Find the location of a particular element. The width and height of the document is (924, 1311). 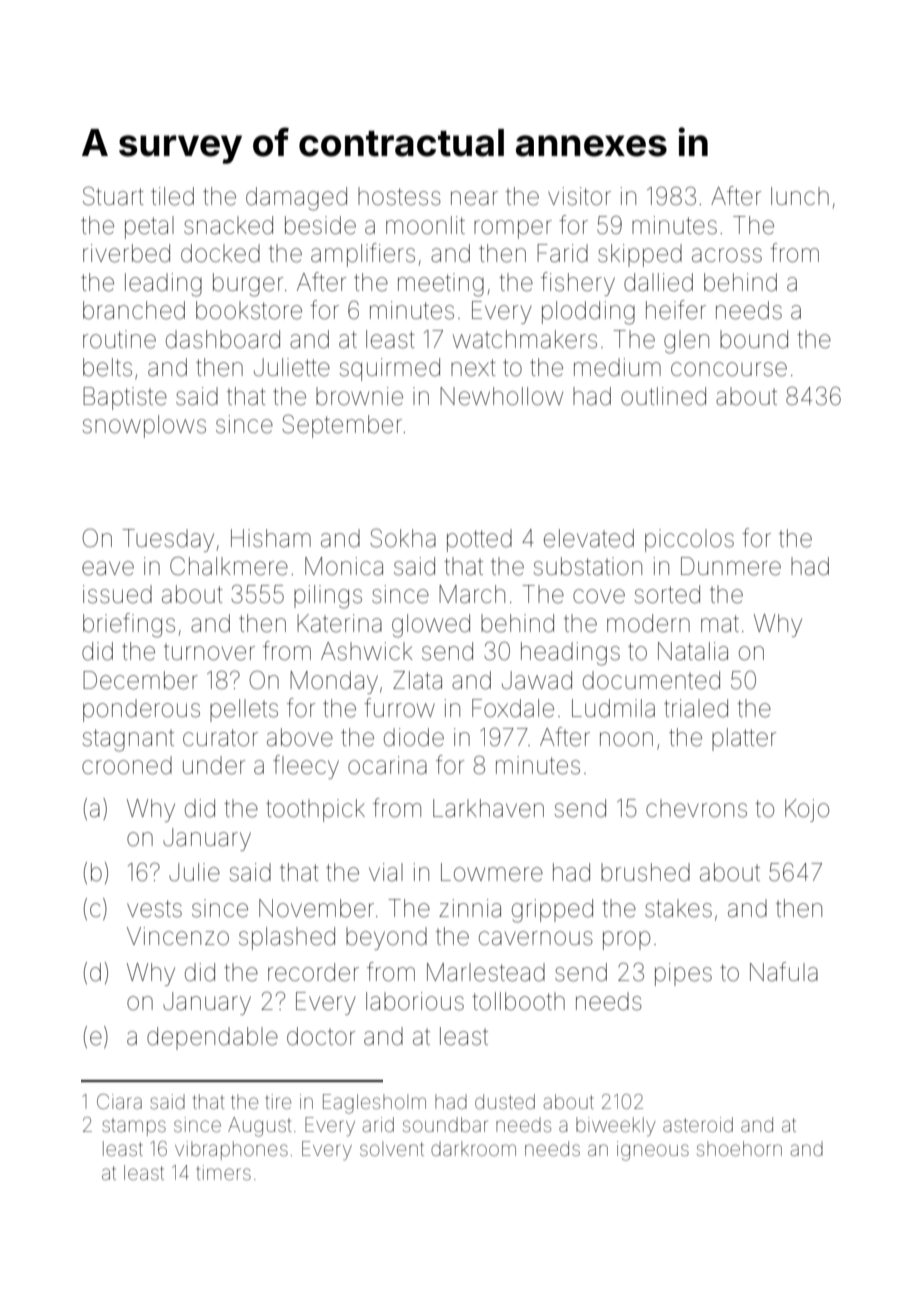

igneous is located at coordinates (653, 1151).
